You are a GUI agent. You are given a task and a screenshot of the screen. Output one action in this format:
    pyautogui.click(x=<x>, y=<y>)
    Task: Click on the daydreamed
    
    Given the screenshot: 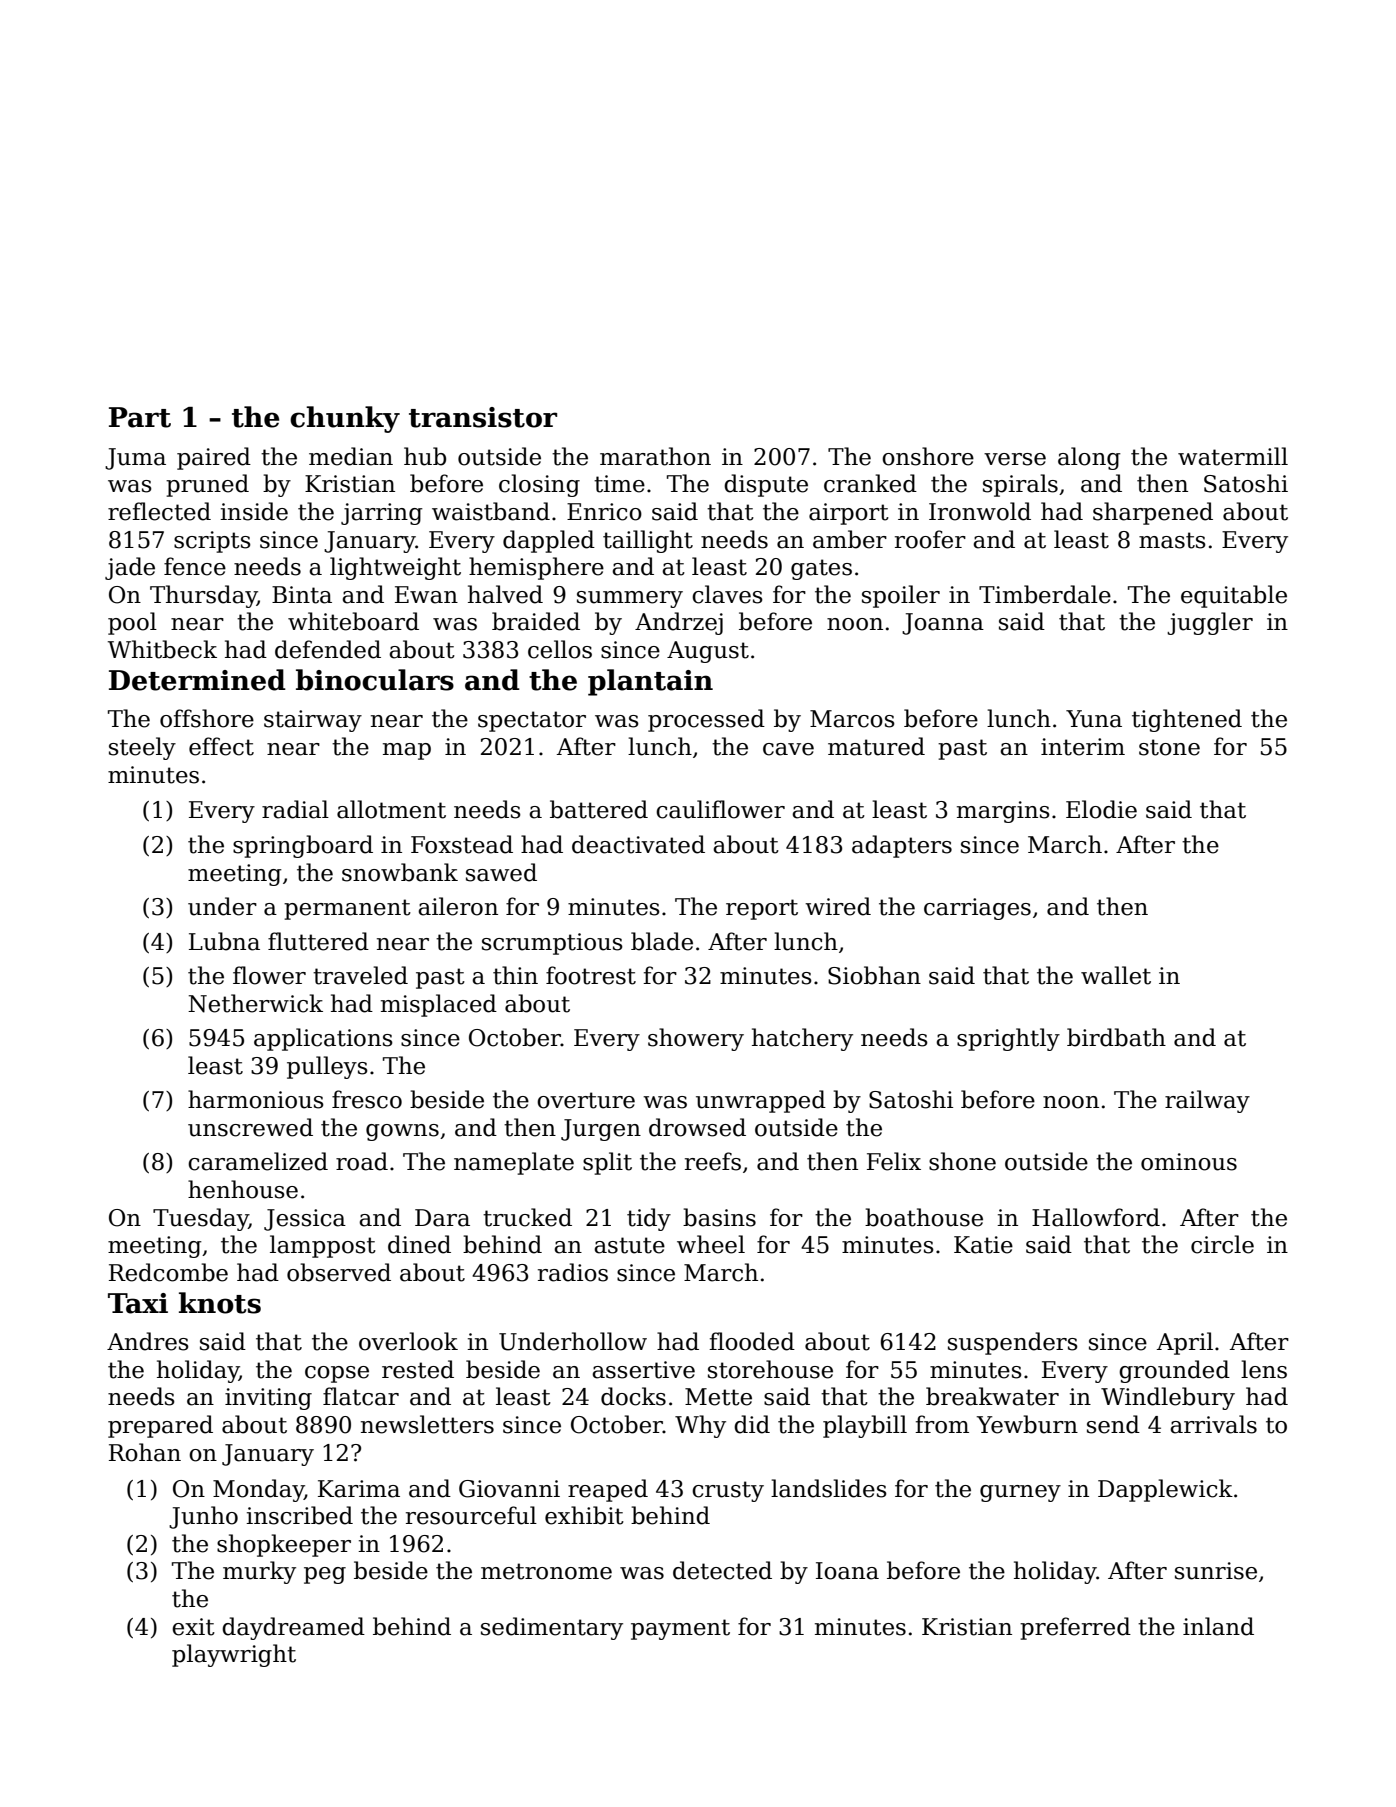 What is the action you would take?
    pyautogui.click(x=293, y=1628)
